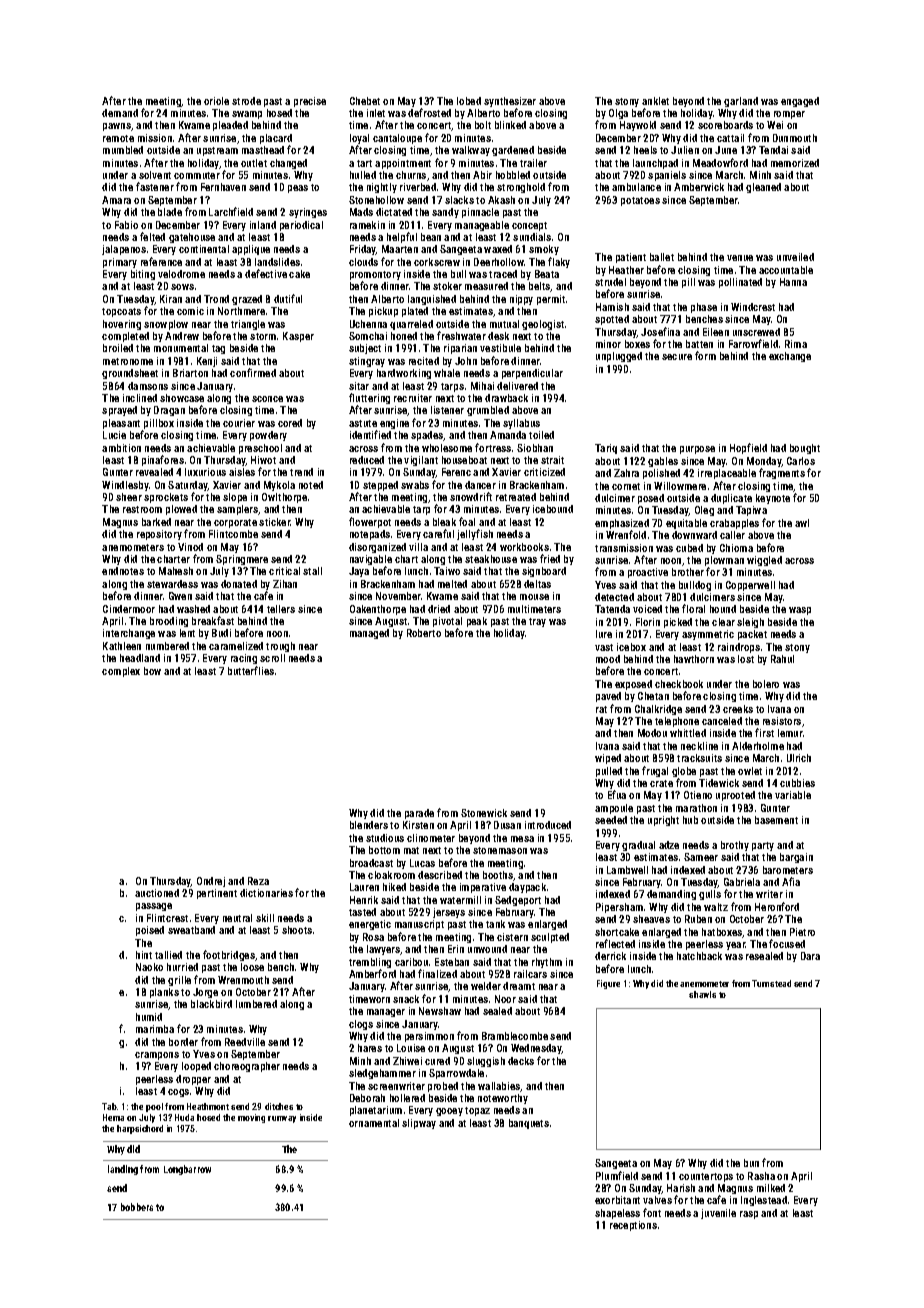 The height and width of the screenshot is (1308, 924). I want to click on wasp, so click(800, 611).
